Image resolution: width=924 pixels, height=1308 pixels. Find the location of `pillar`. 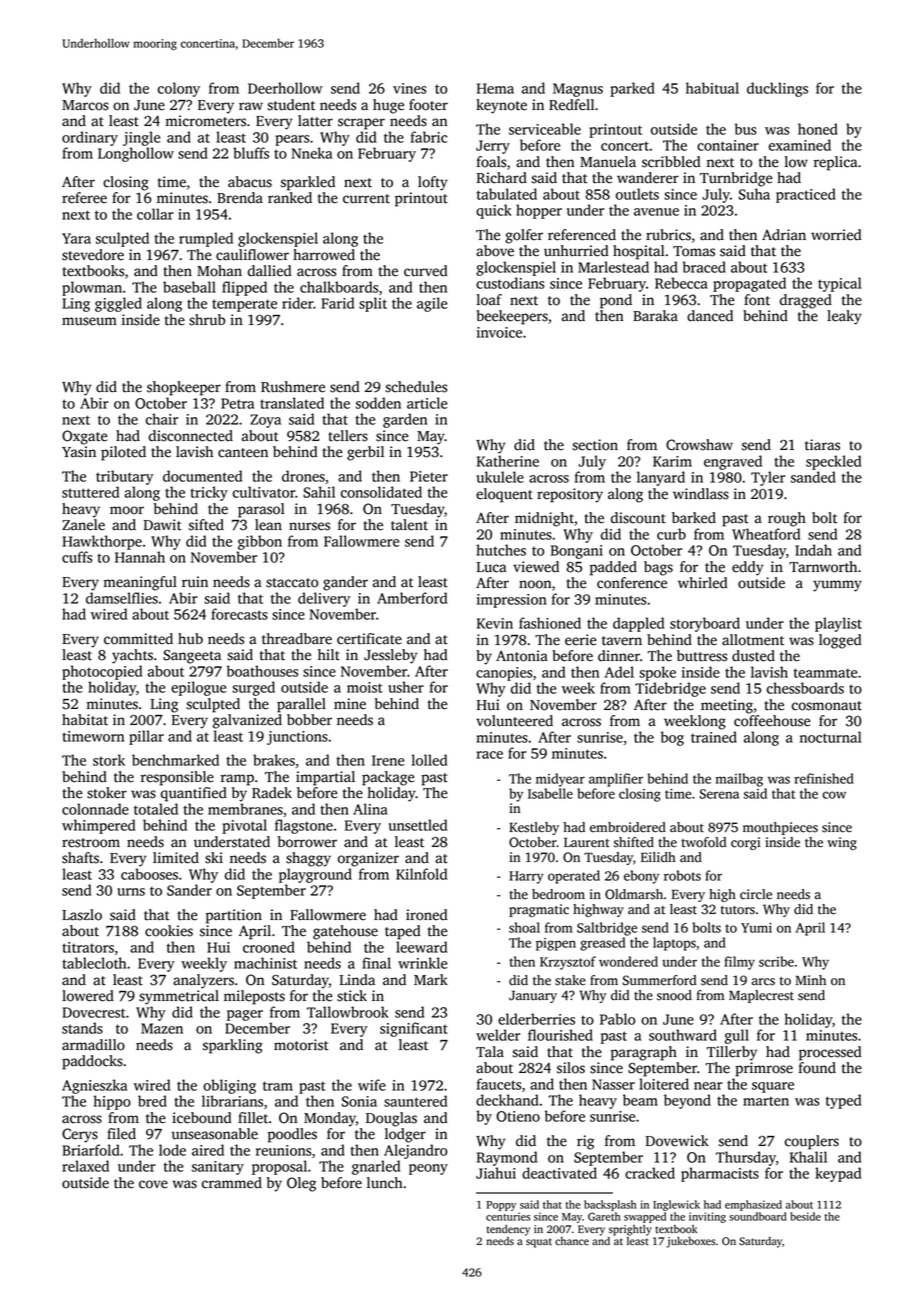

pillar is located at coordinates (146, 737).
